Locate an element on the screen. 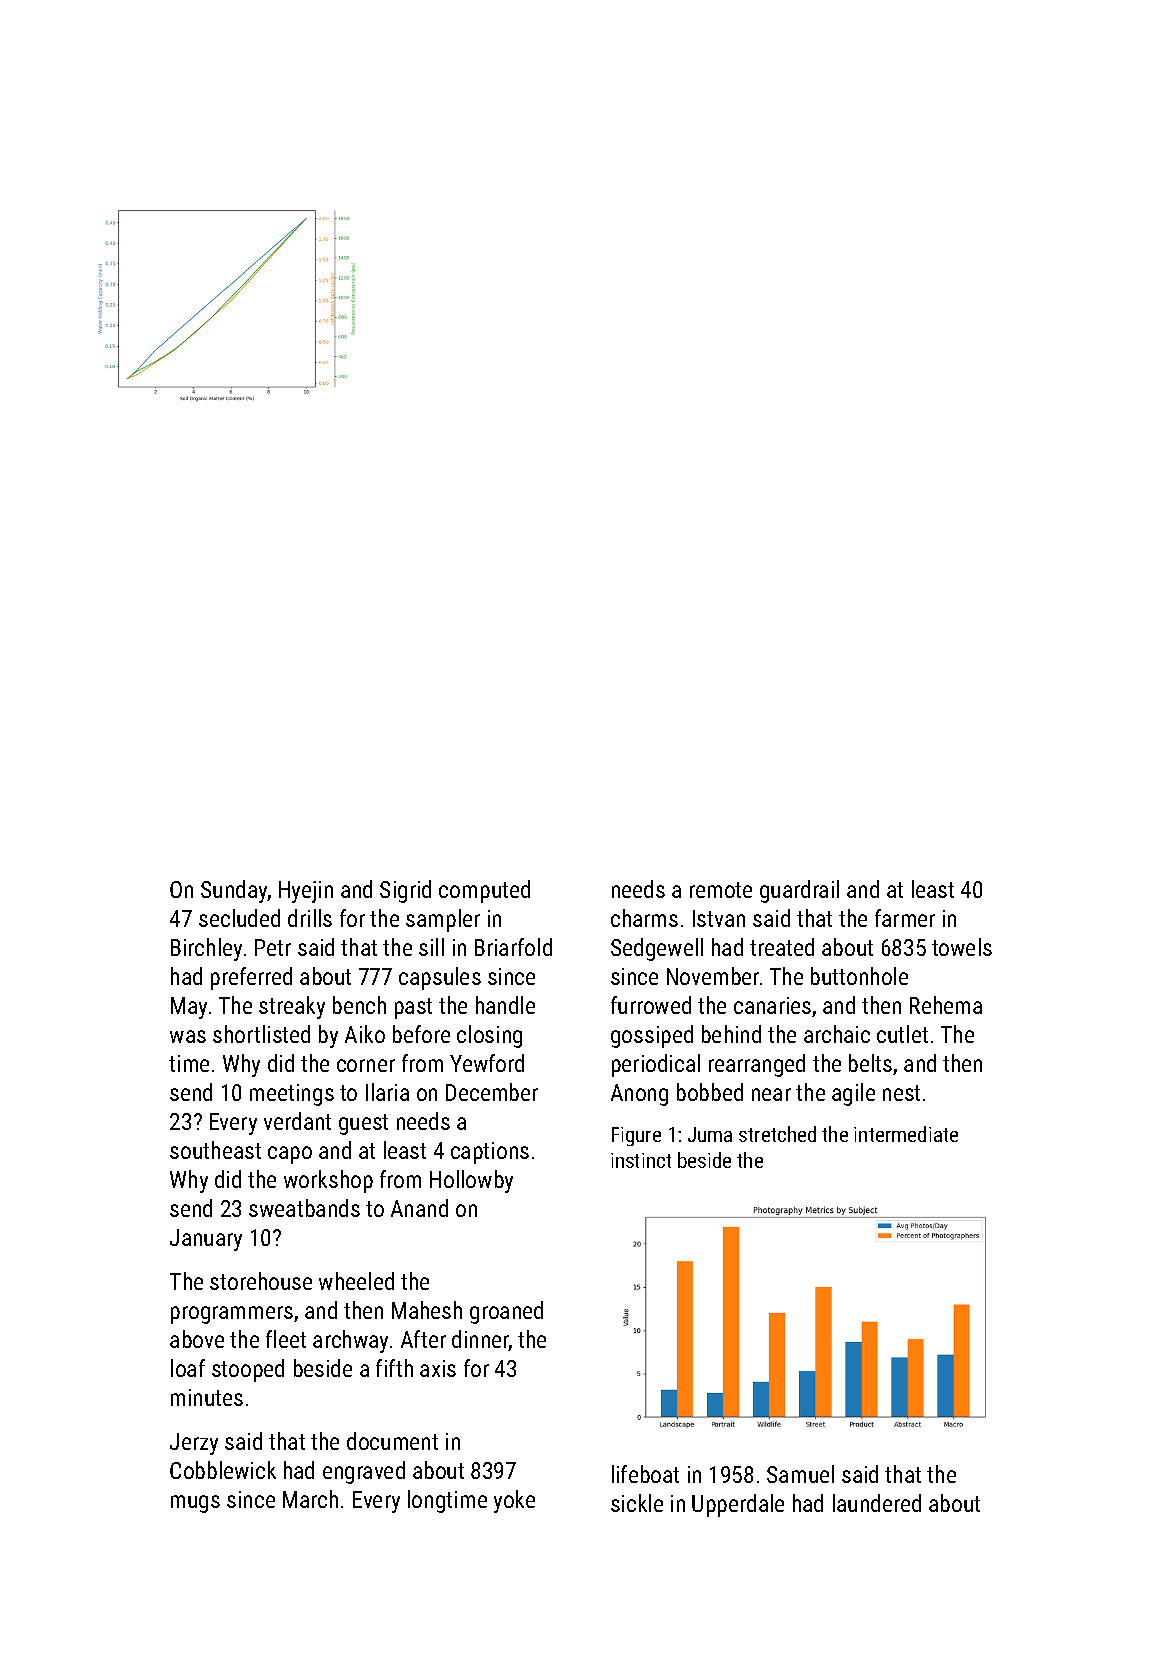  intermediate is located at coordinates (906, 1134).
